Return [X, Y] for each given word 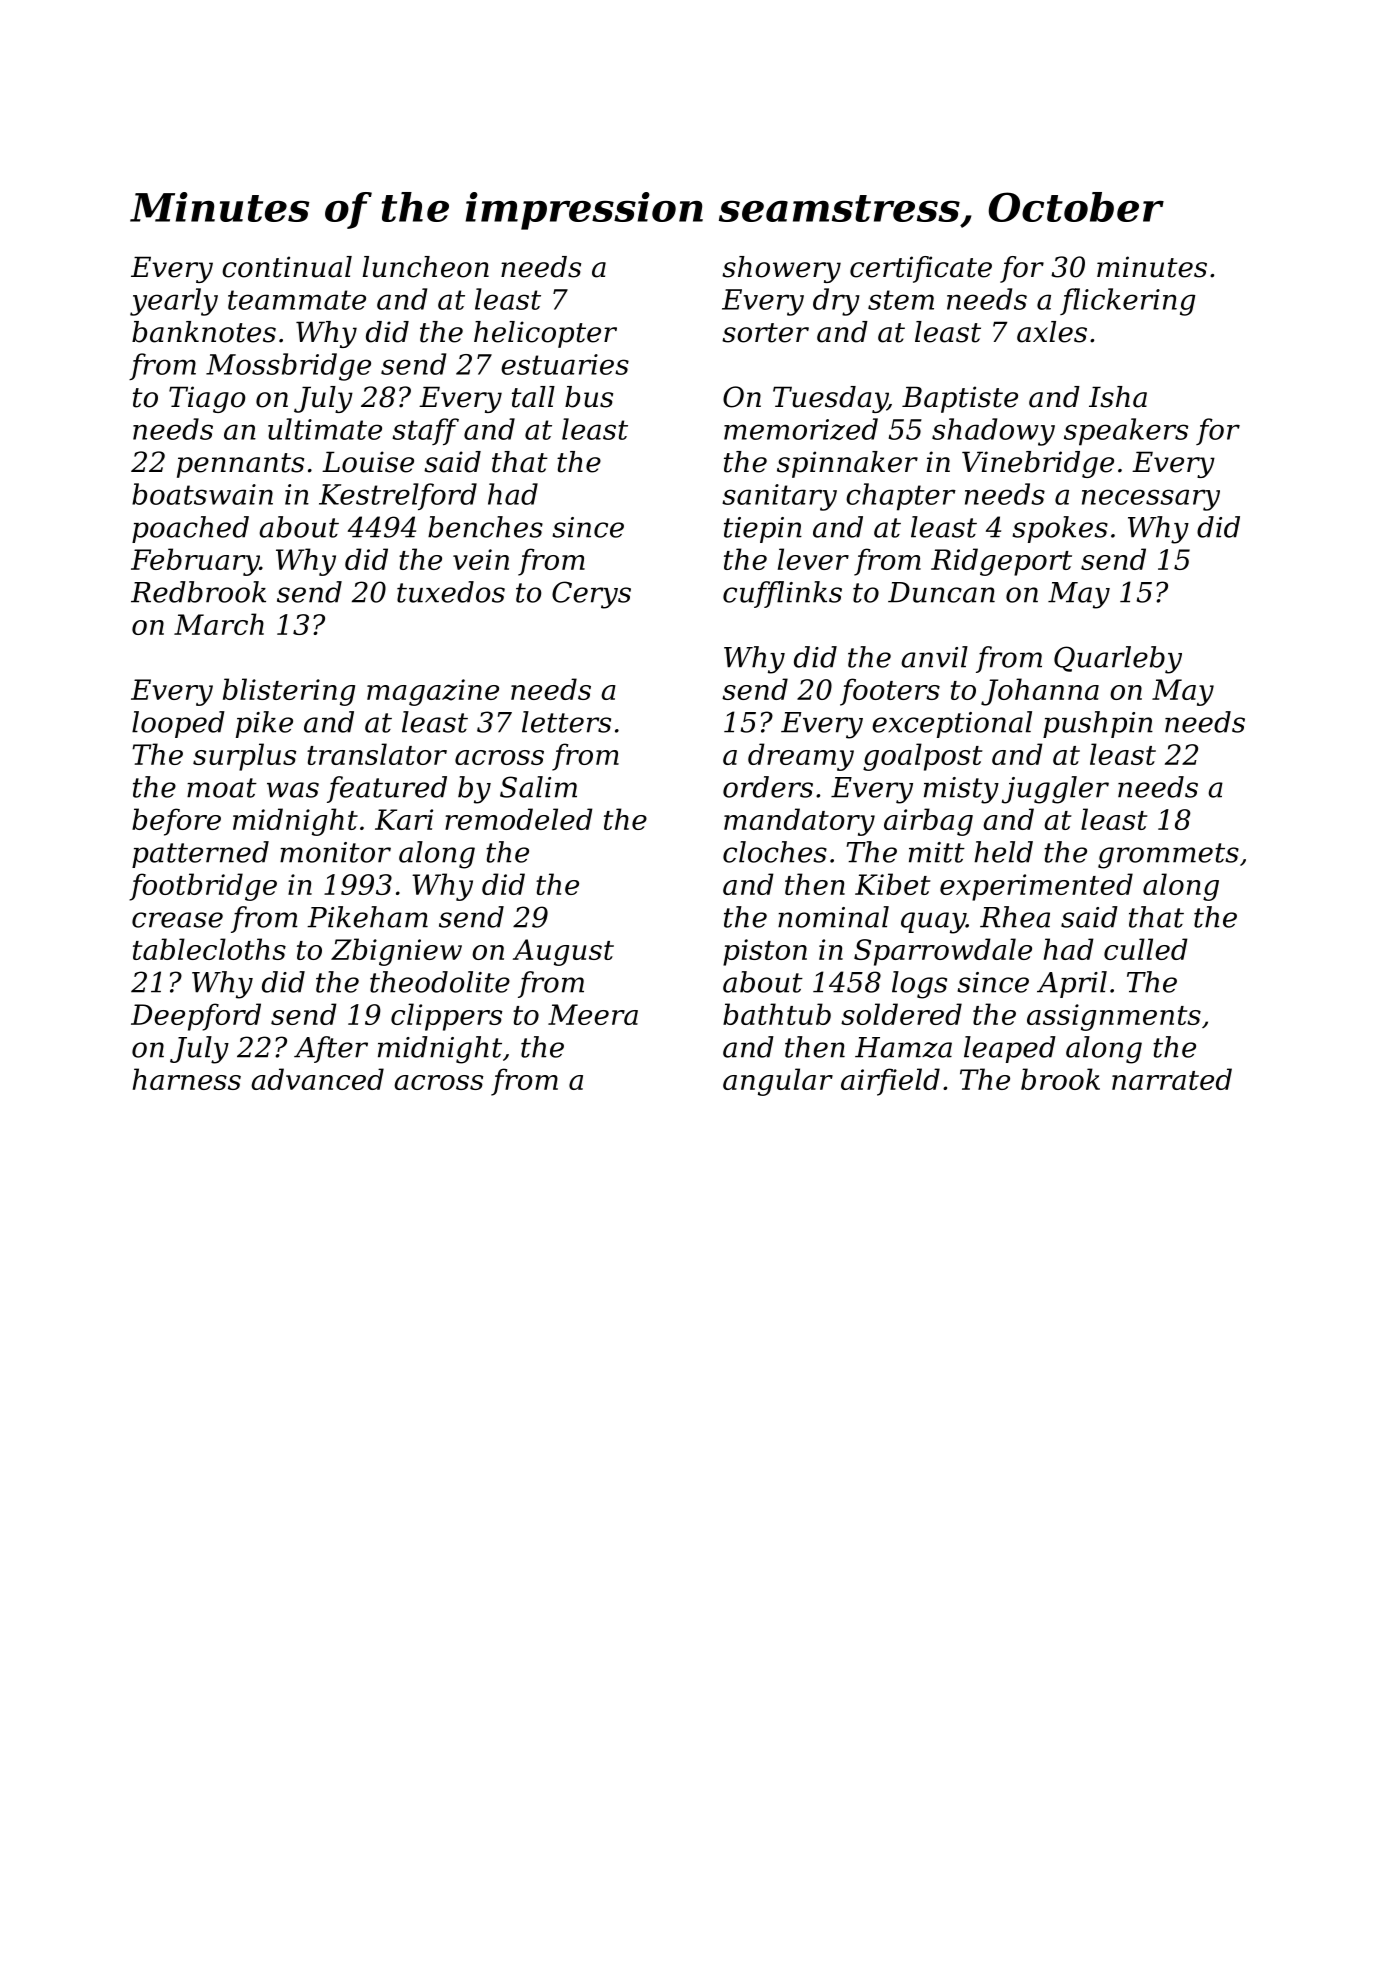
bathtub [777, 1014]
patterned [200, 854]
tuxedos [451, 592]
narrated [1172, 1079]
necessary [1151, 500]
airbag [928, 822]
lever [813, 559]
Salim [538, 787]
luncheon [426, 267]
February [195, 562]
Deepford [196, 1017]
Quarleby [1118, 660]
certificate [921, 269]
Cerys [591, 595]
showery [781, 269]
